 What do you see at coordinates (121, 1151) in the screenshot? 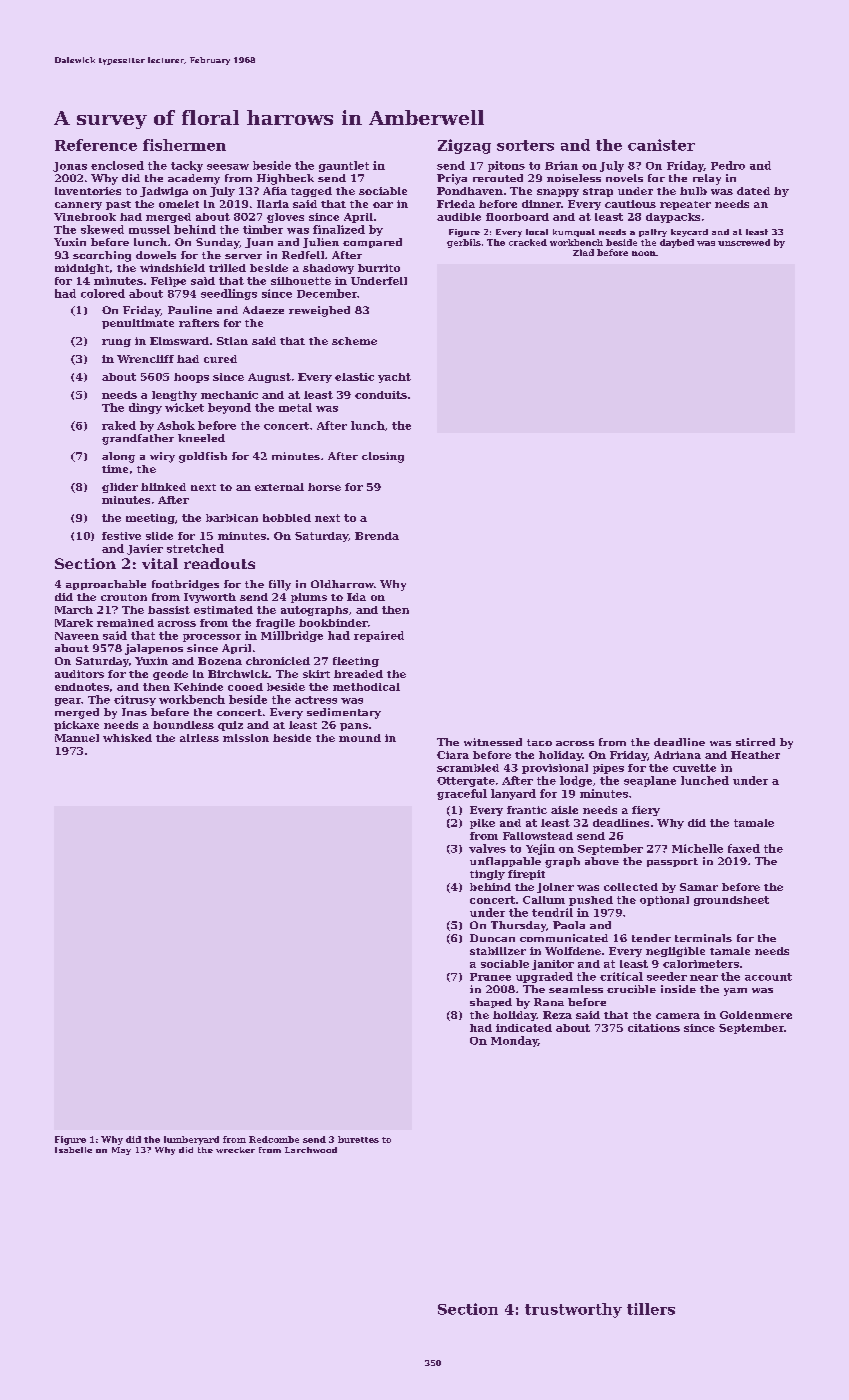
I see `May` at bounding box center [121, 1151].
